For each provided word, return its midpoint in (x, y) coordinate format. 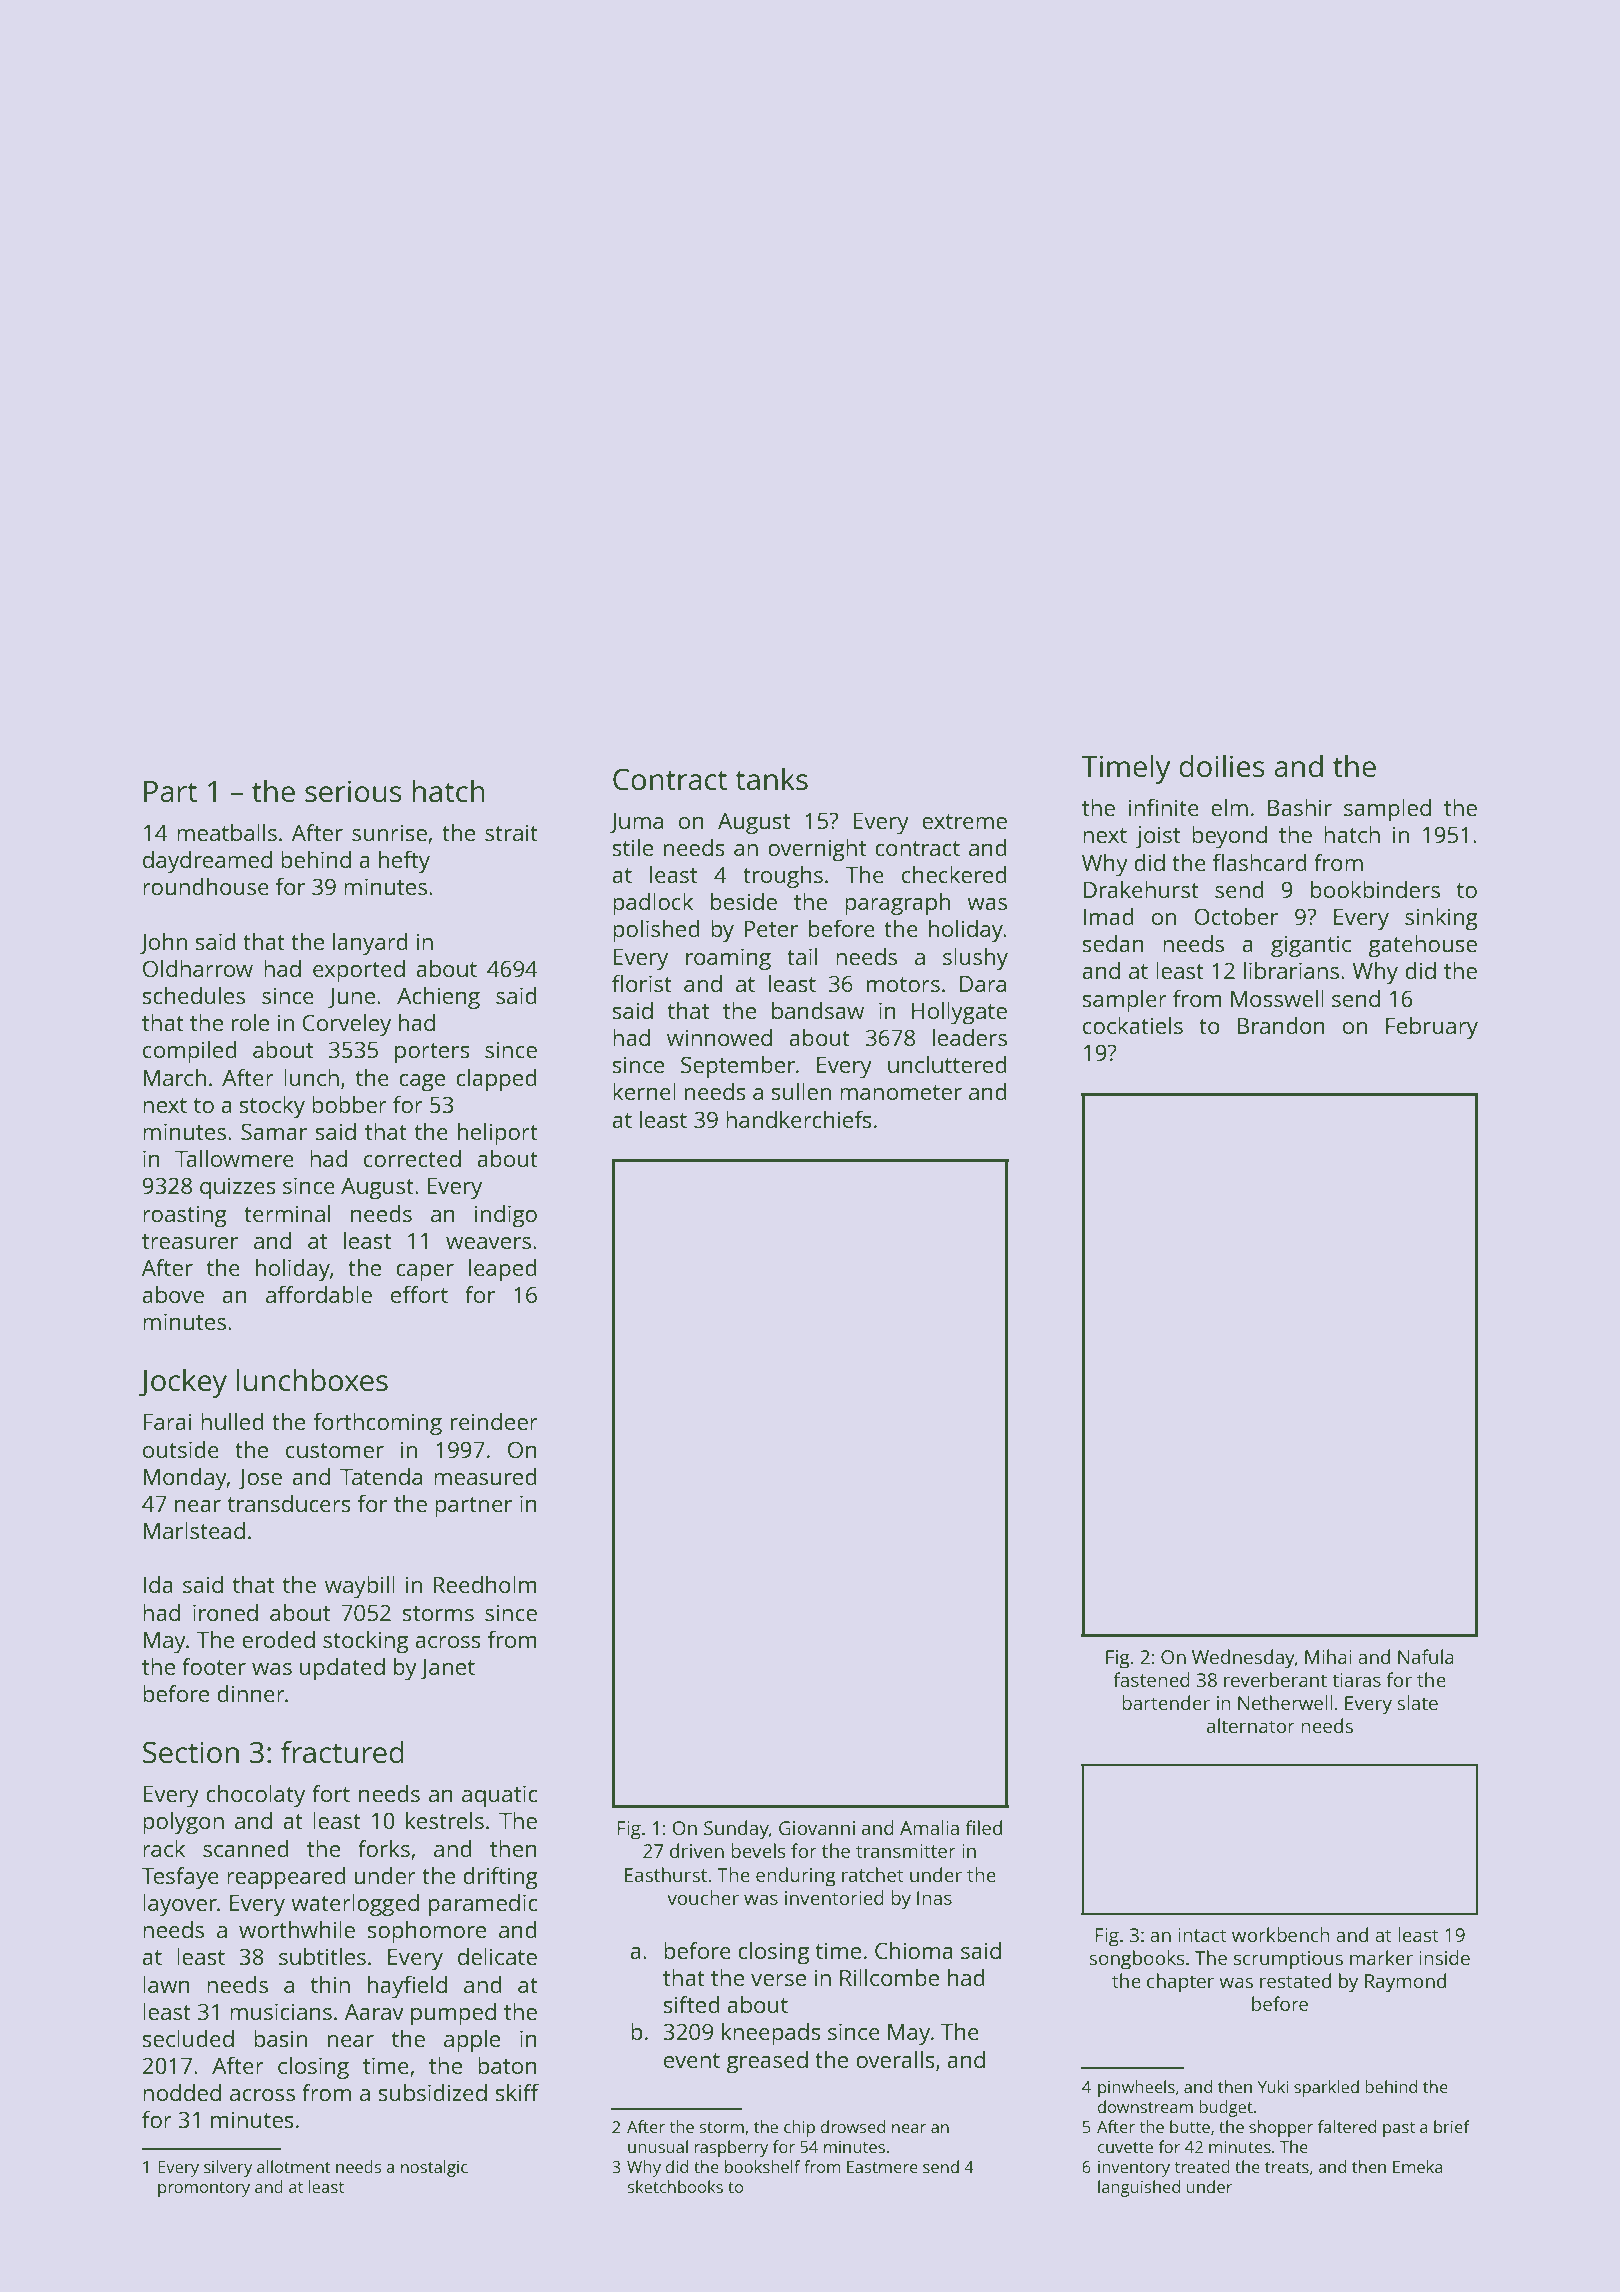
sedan (1113, 943)
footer (214, 1666)
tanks (771, 779)
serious (353, 791)
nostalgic (434, 2168)
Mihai (1328, 1656)
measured (485, 1476)
